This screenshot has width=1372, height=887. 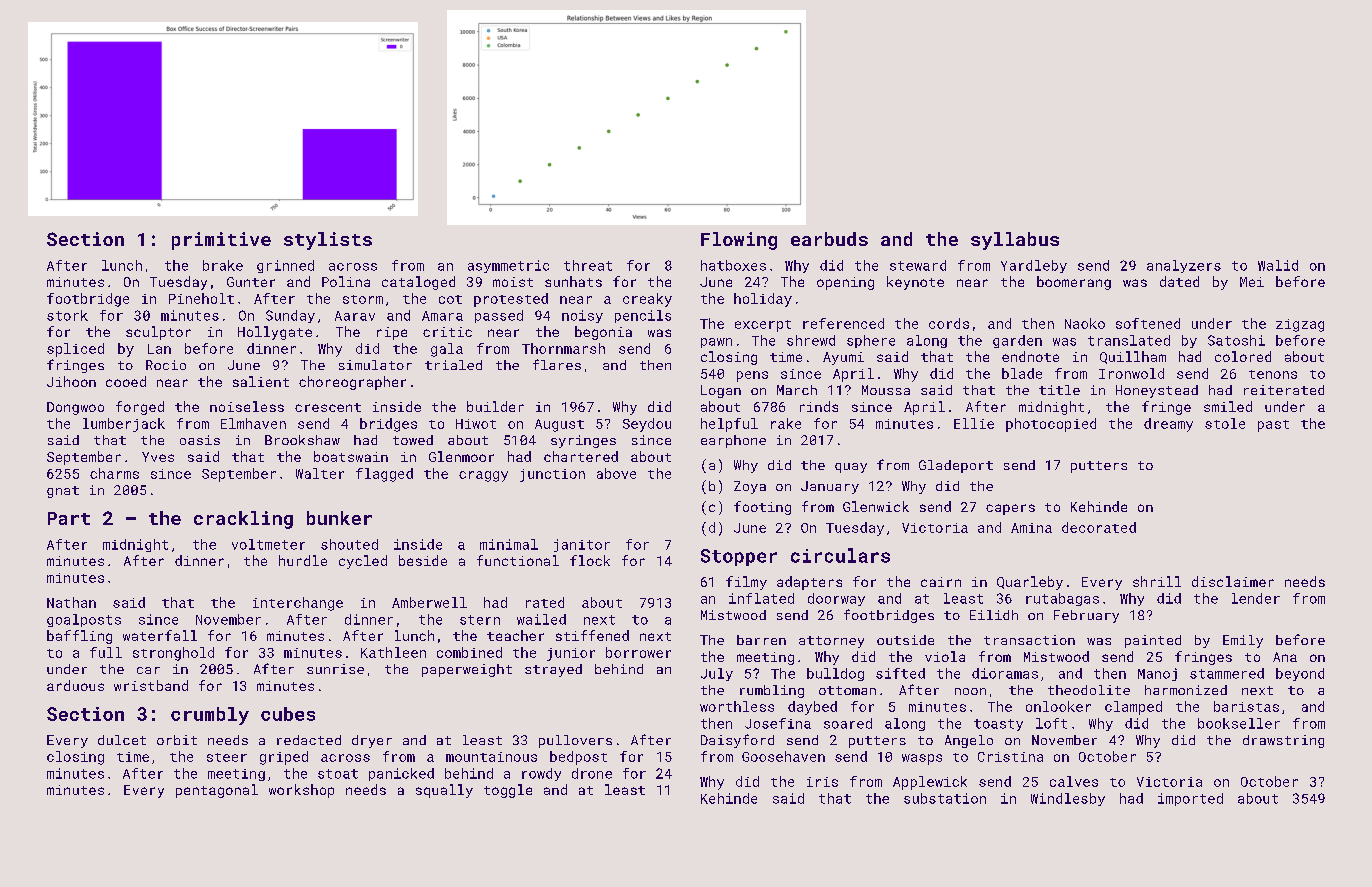 I want to click on oasis, so click(x=200, y=440).
